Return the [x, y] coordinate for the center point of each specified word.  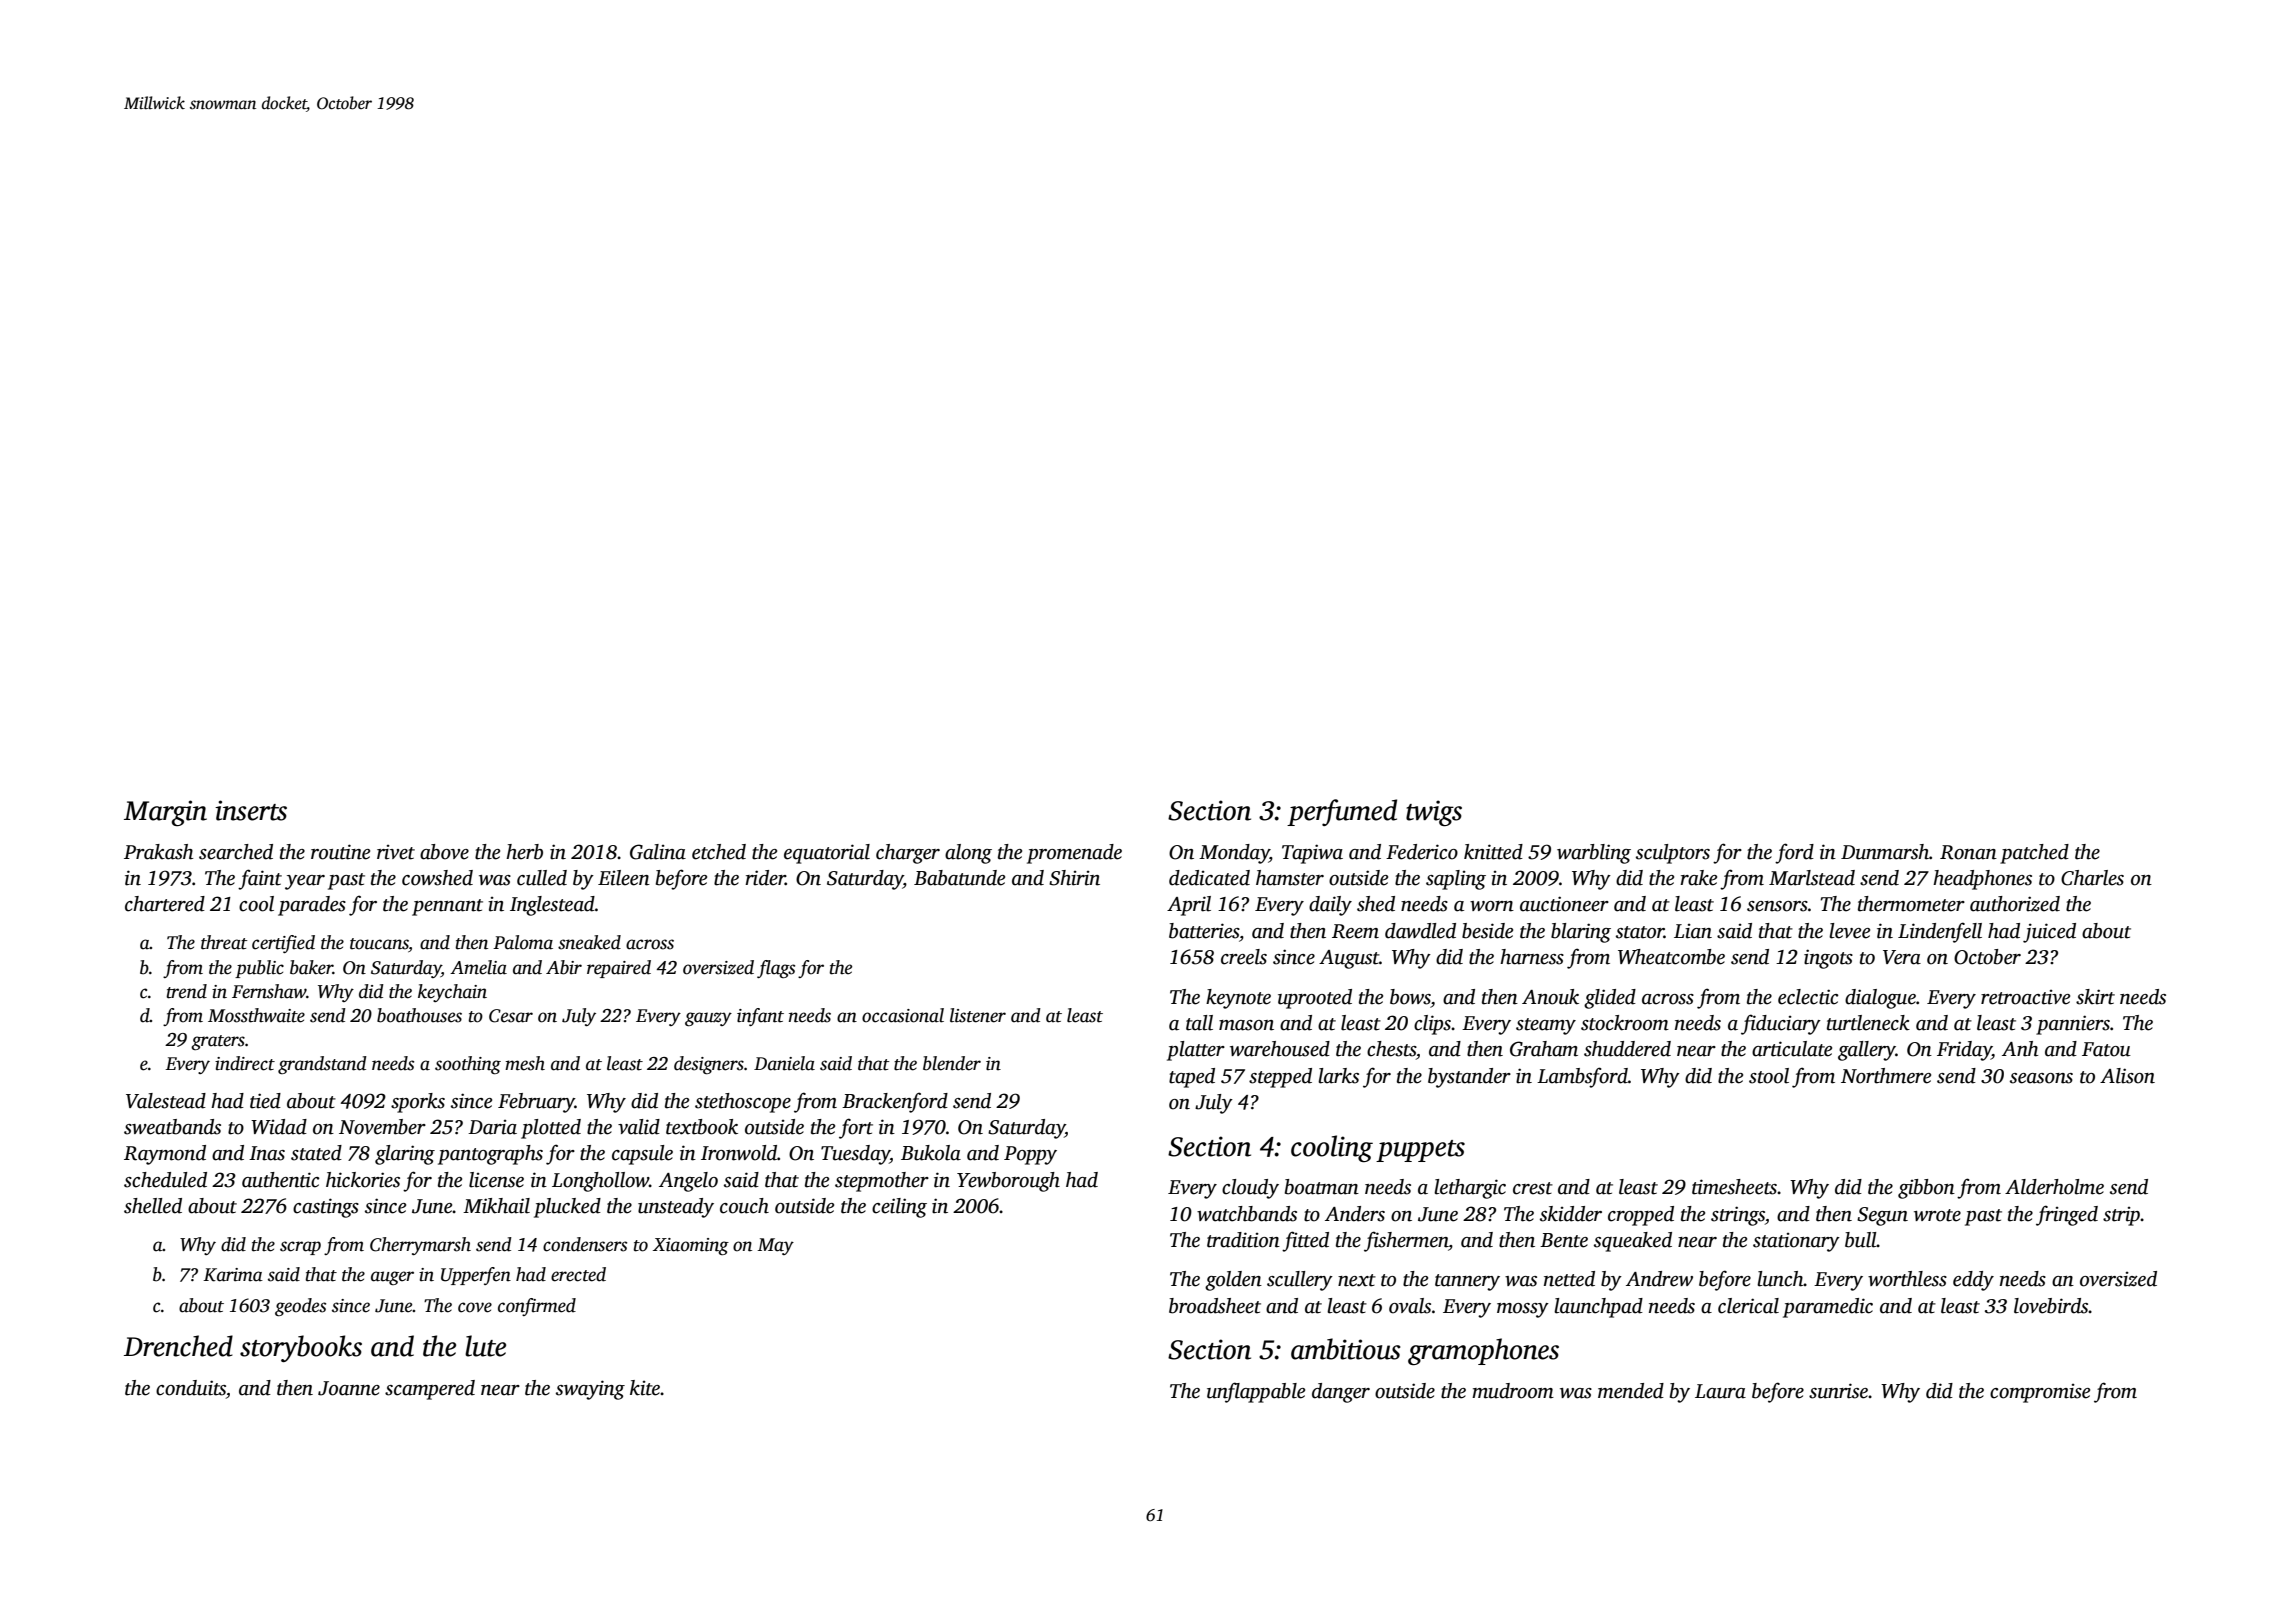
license [496, 1180]
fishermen [1406, 1241]
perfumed [1342, 812]
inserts [251, 810]
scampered [430, 1390]
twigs [1434, 813]
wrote [1937, 1215]
